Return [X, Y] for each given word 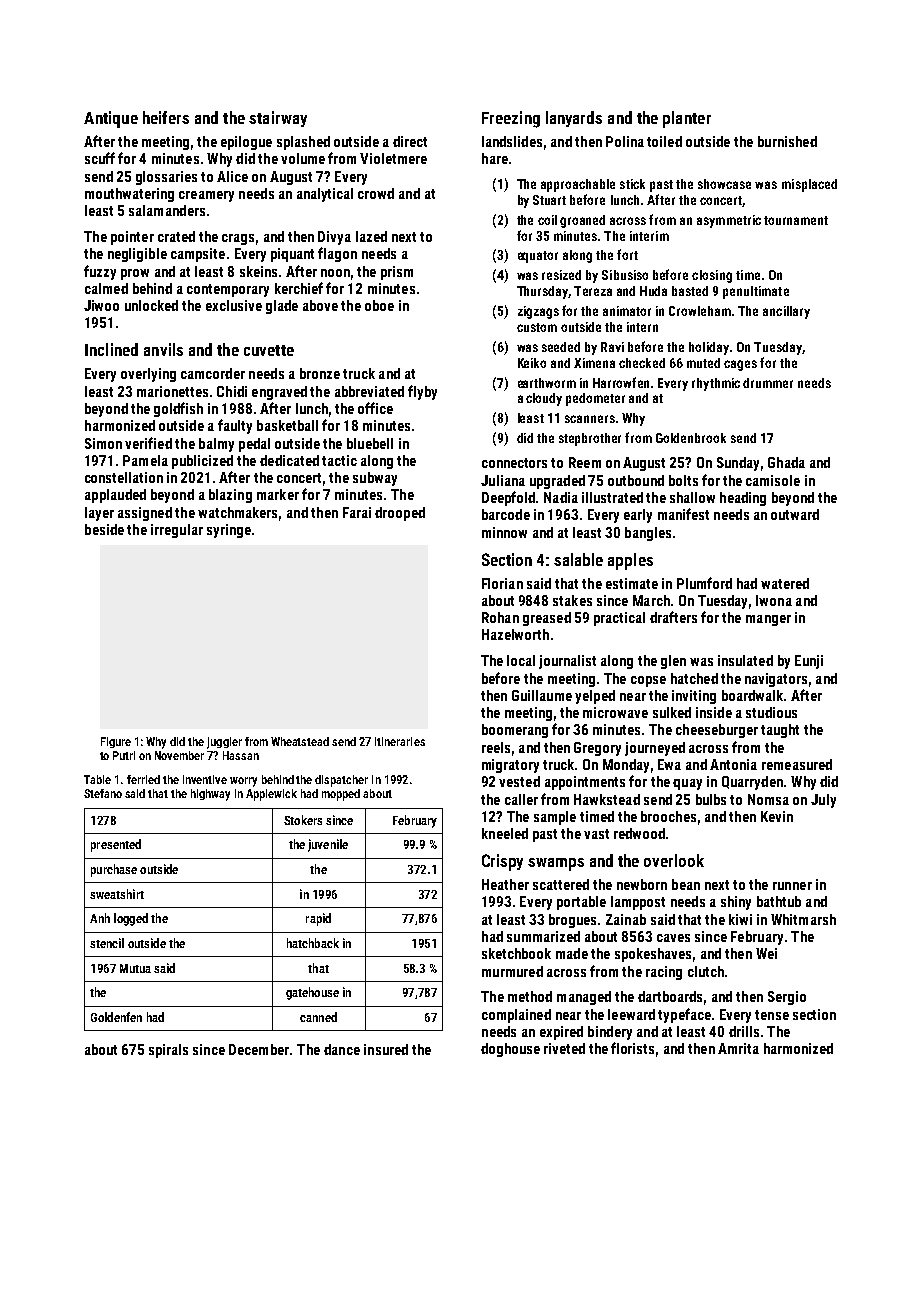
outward [795, 514]
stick [632, 184]
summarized [543, 936]
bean [686, 884]
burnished [787, 141]
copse [648, 681]
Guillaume [542, 695]
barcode [506, 514]
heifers [166, 117]
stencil [107, 943]
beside [104, 529]
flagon [337, 254]
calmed [106, 288]
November [179, 755]
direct [410, 141]
